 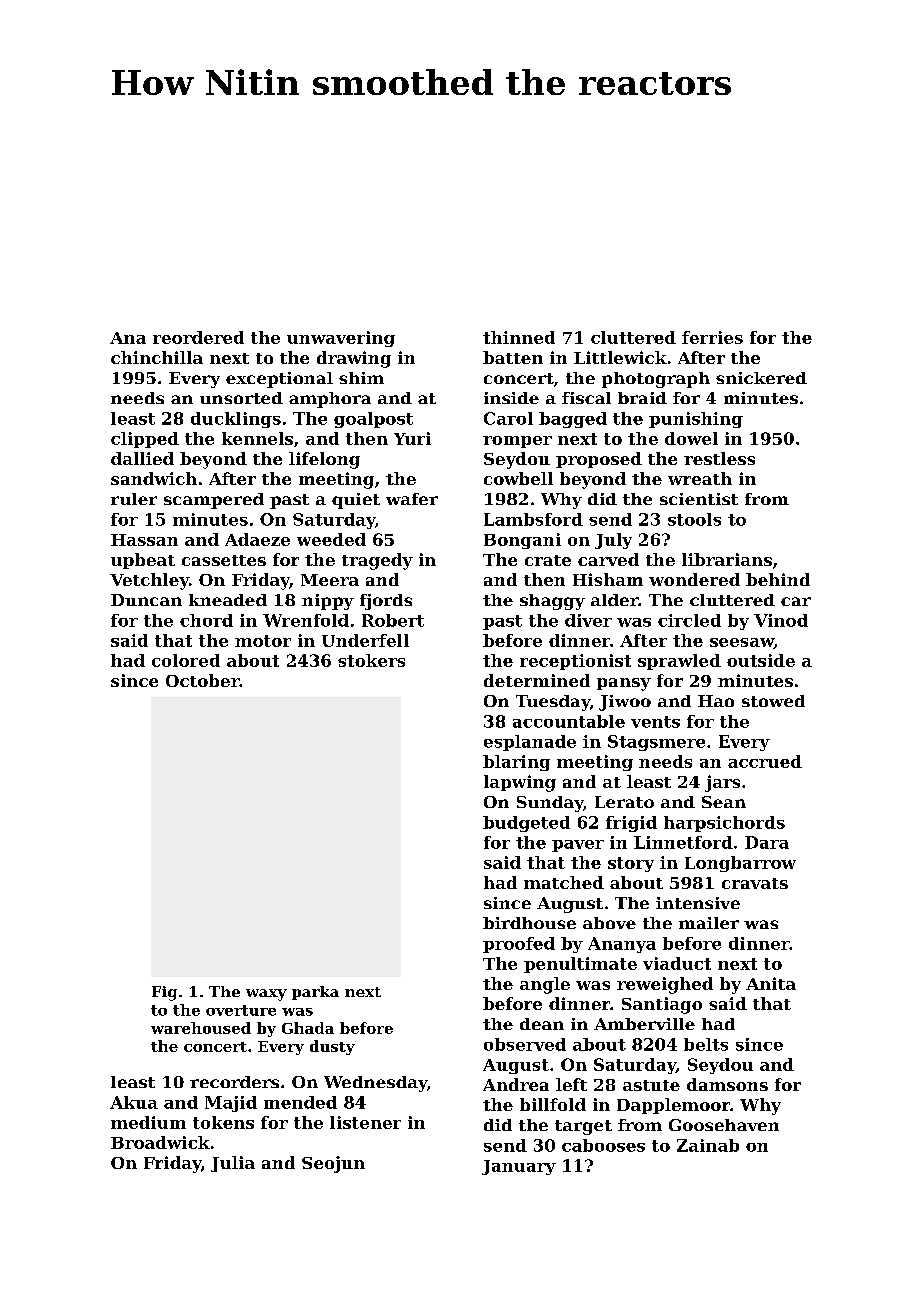 I want to click on Broadwick, so click(x=160, y=1142).
